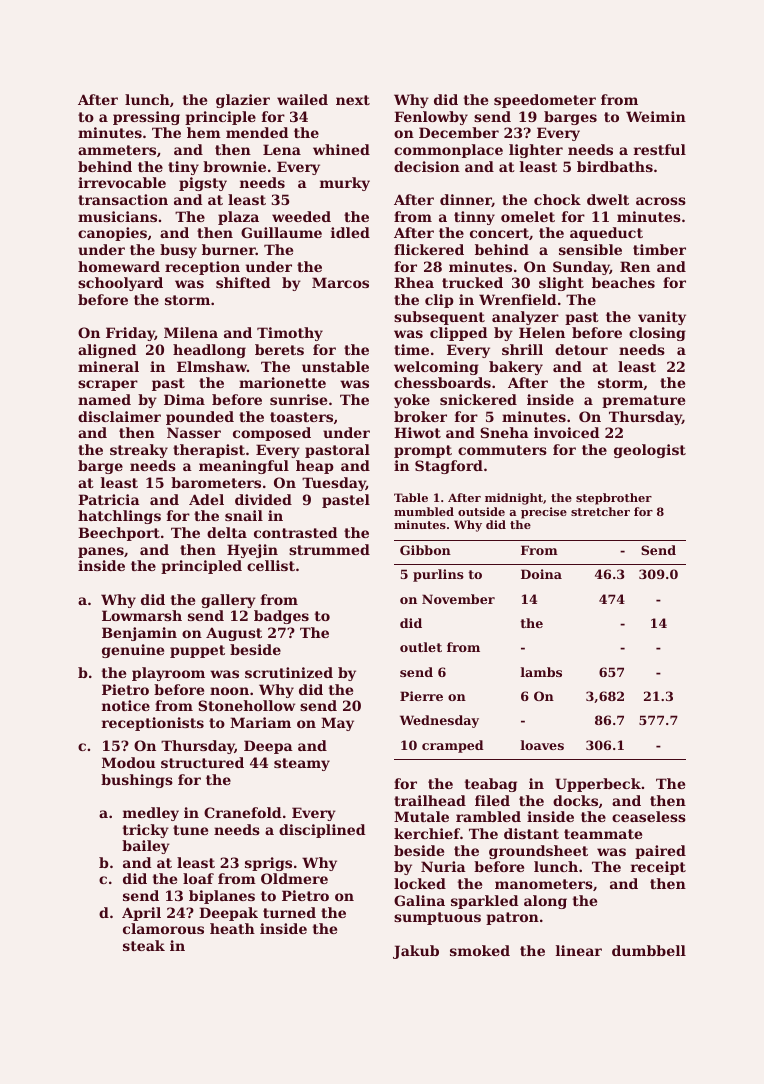  Describe the element at coordinates (144, 945) in the screenshot. I see `steak` at that location.
